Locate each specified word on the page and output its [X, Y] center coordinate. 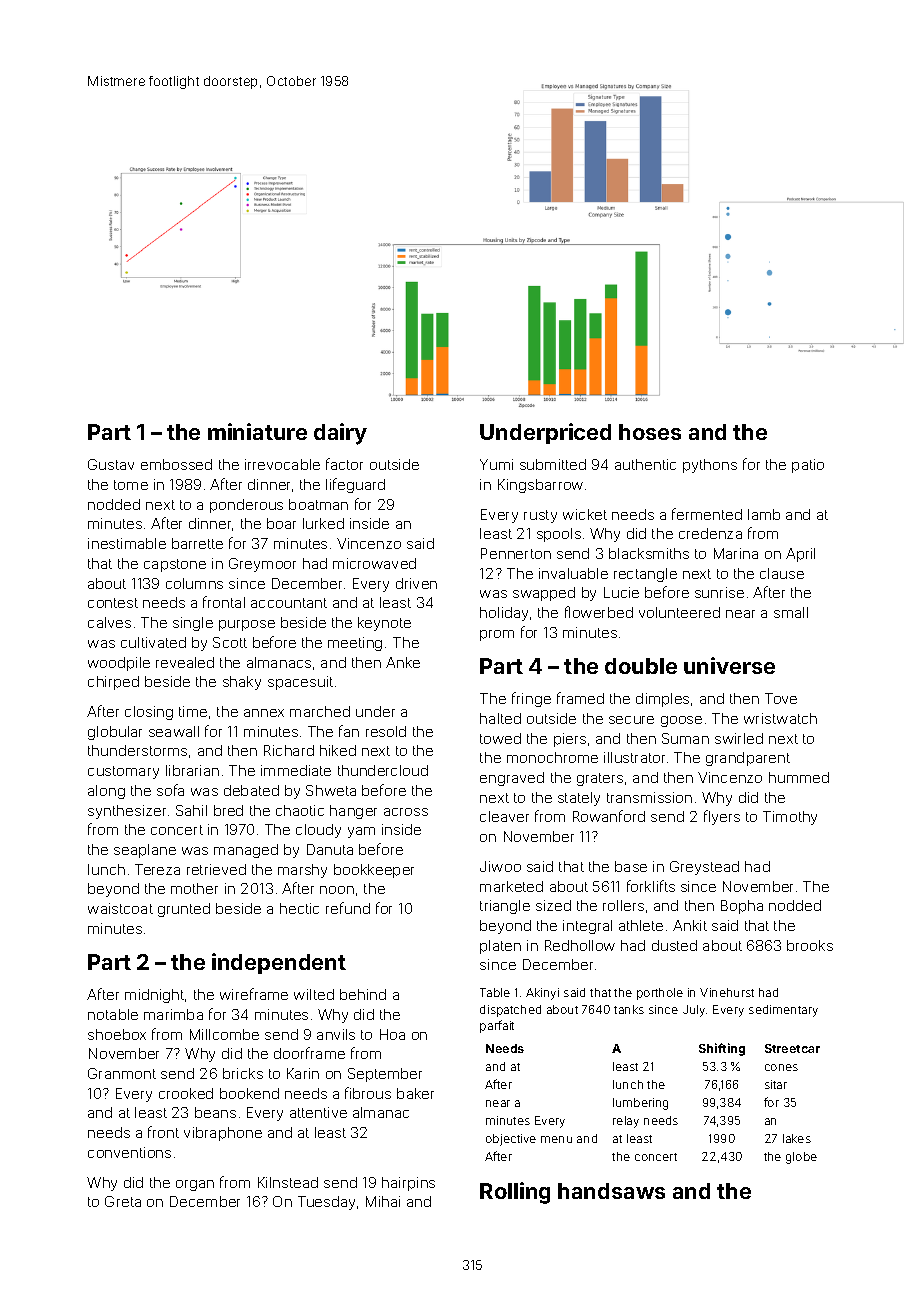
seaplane [145, 851]
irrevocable [282, 464]
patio [808, 466]
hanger [353, 812]
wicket [585, 514]
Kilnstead [288, 1182]
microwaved [374, 563]
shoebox [117, 1034]
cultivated [153, 642]
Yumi [496, 464]
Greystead [704, 868]
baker [415, 1093]
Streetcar [792, 1048]
